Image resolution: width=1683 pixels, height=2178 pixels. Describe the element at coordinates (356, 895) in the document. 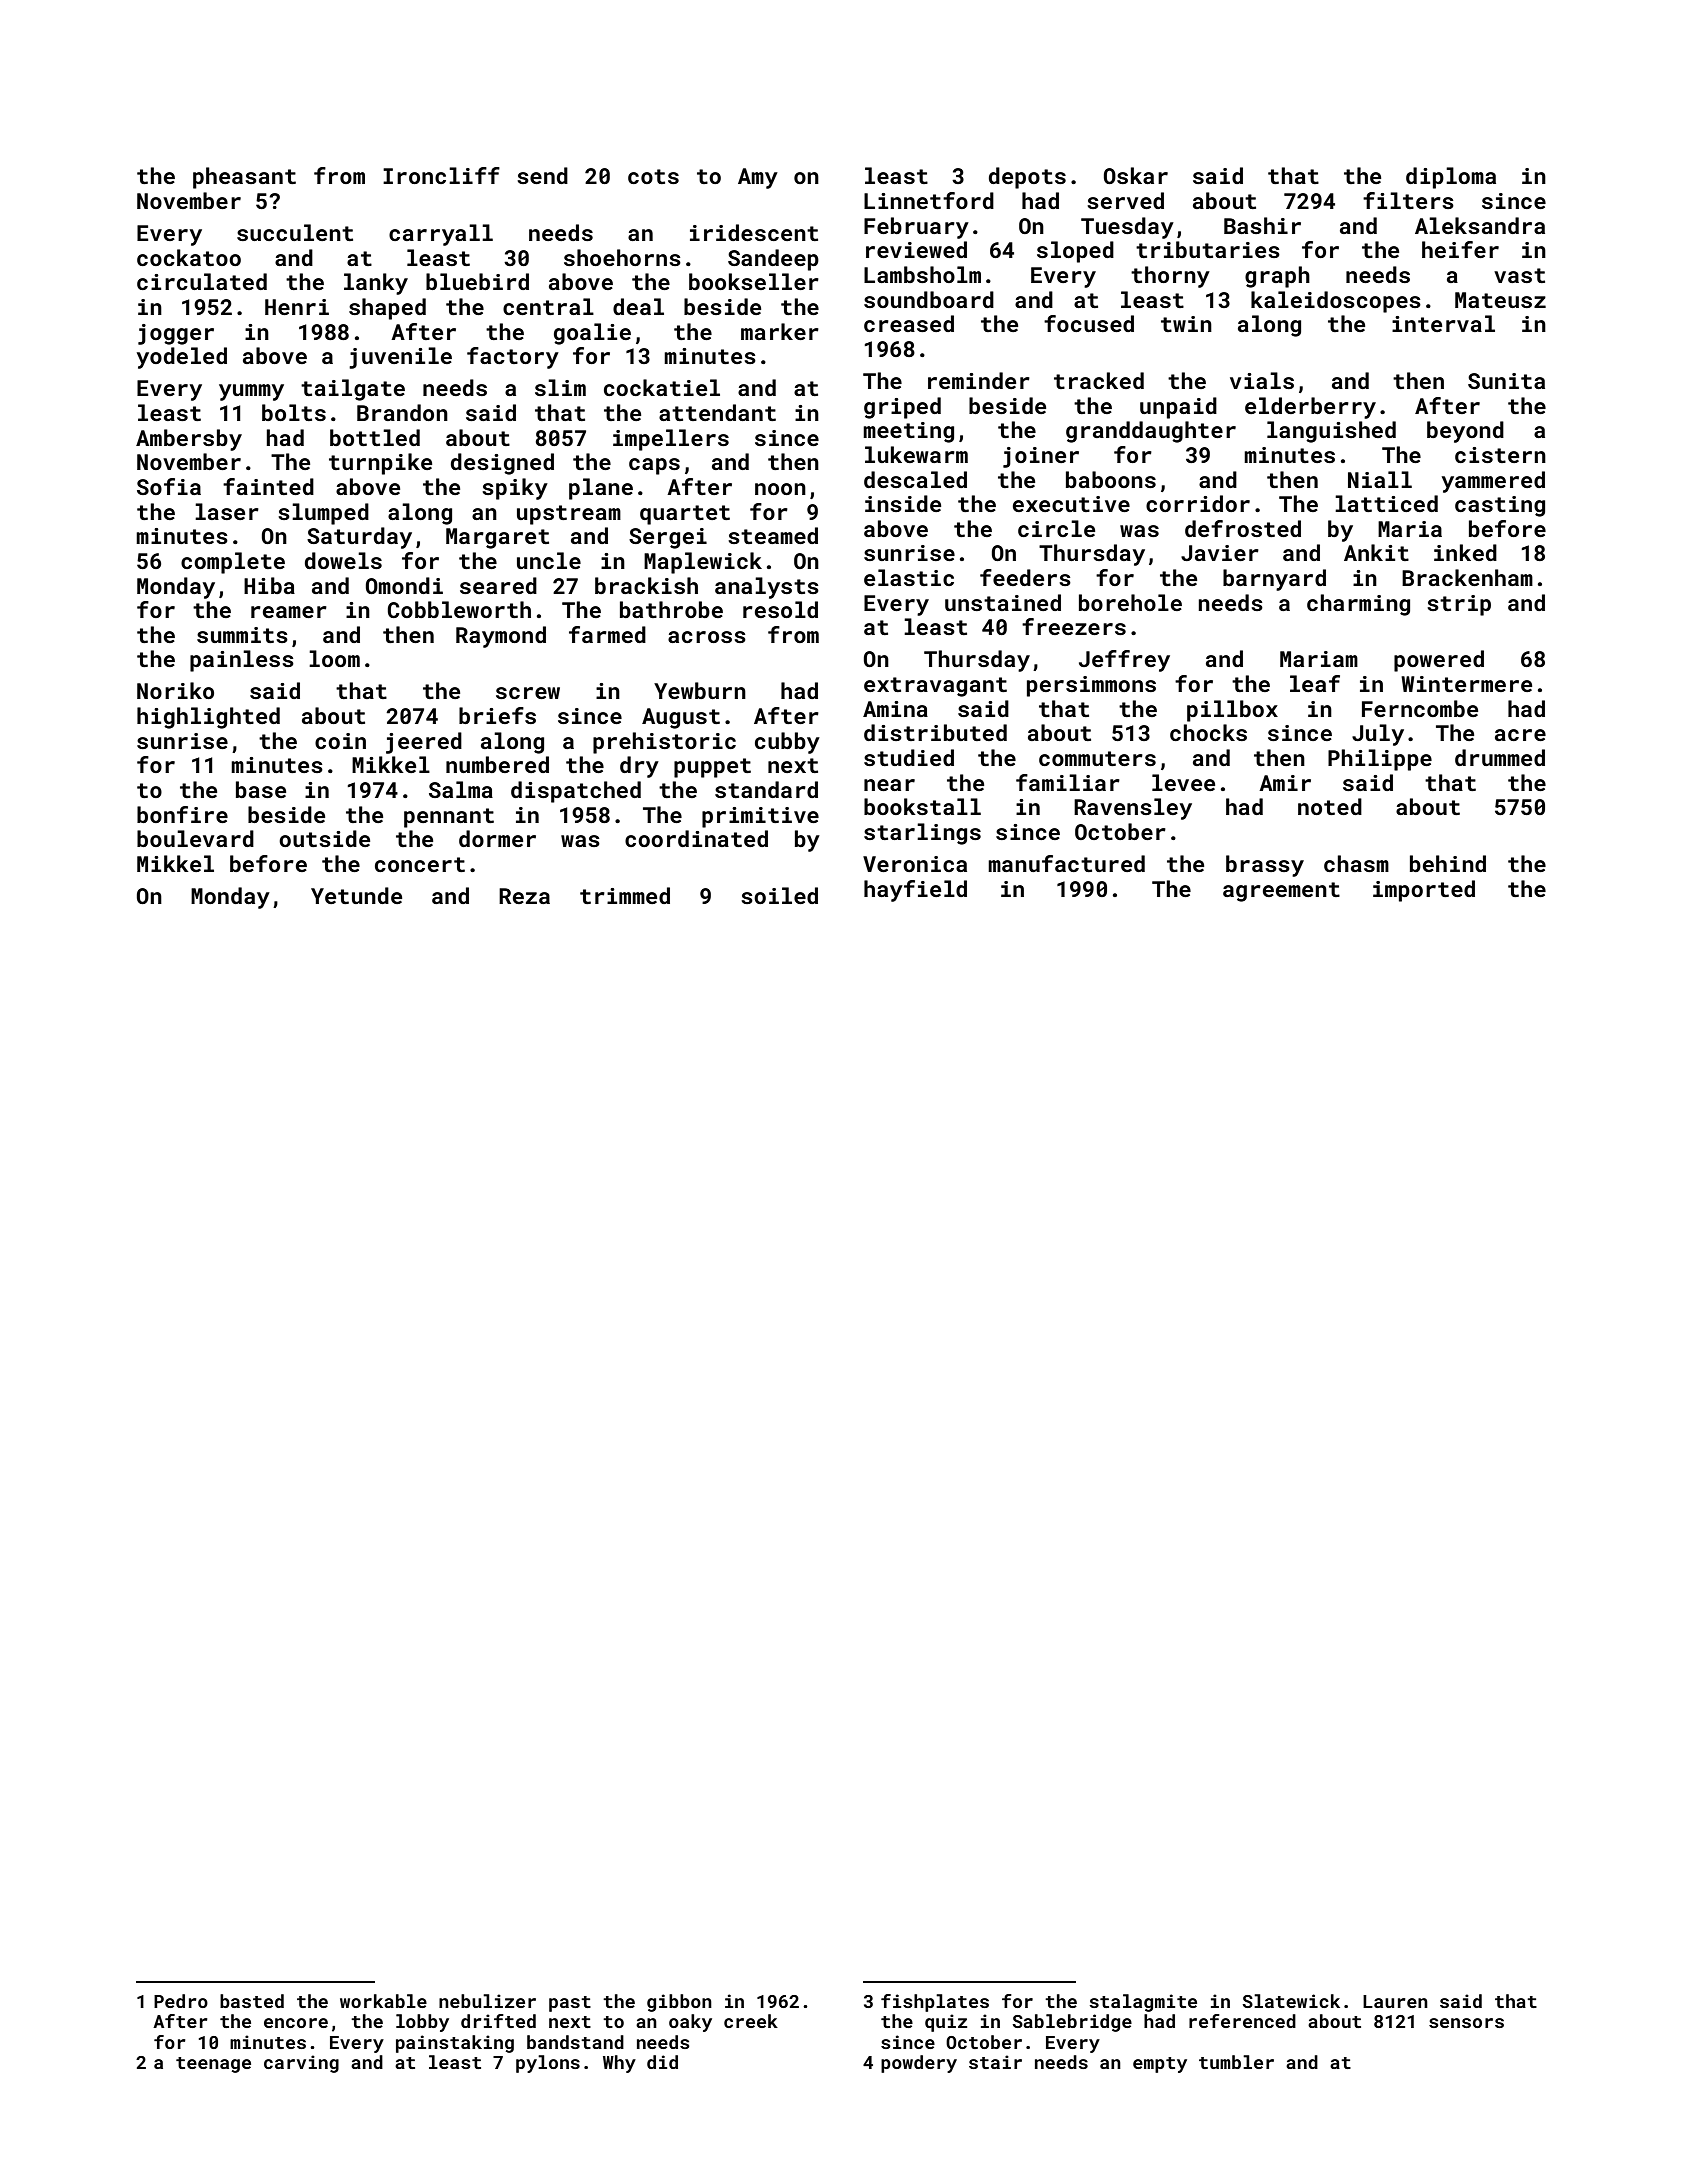

I see `Yetunde` at that location.
